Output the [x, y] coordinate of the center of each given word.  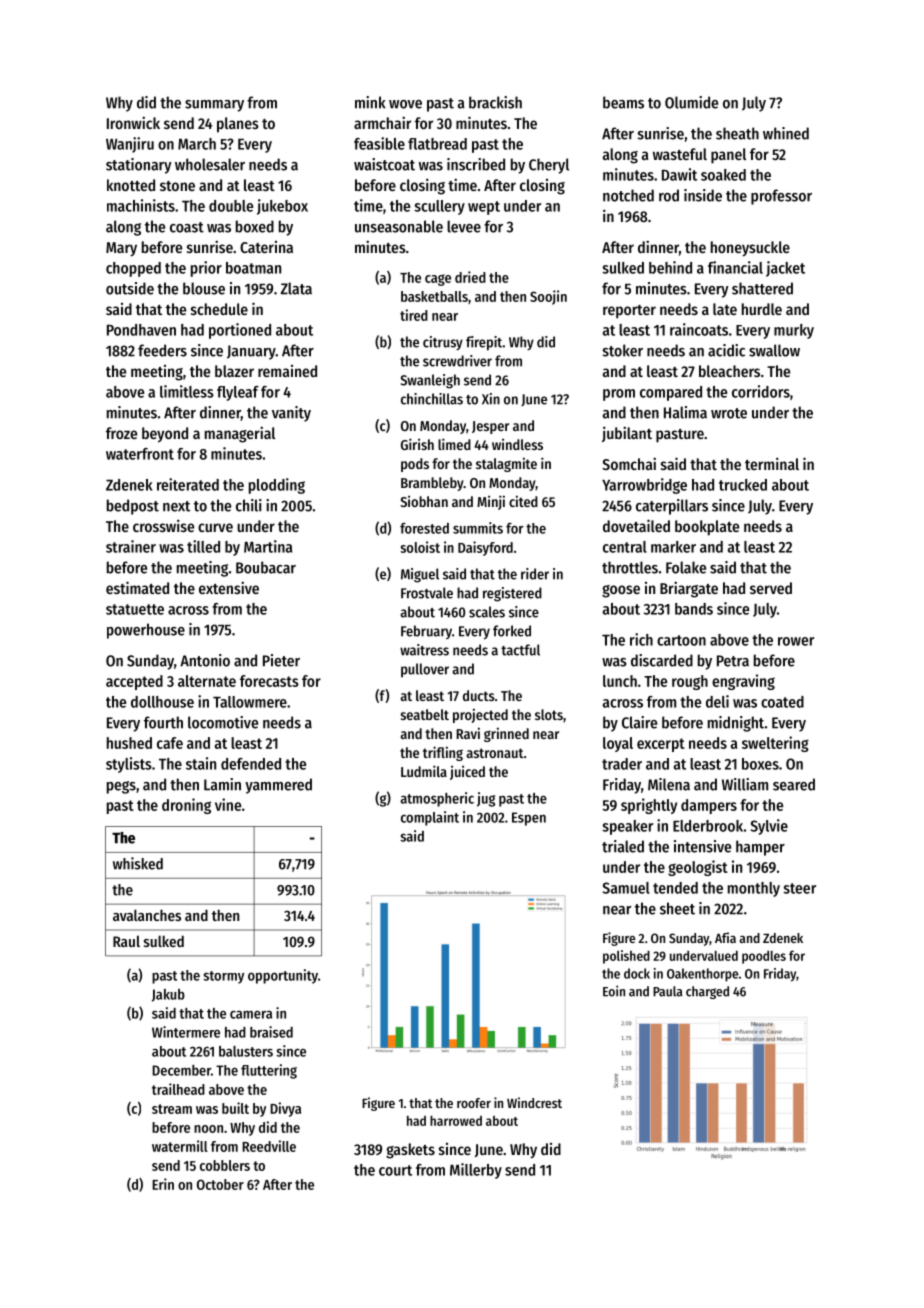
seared [794, 784]
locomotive [223, 722]
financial [735, 267]
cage [438, 280]
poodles [764, 957]
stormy [223, 977]
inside [703, 195]
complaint [430, 818]
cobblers [225, 1165]
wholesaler [210, 164]
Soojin [548, 297]
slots [549, 714]
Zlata [296, 288]
